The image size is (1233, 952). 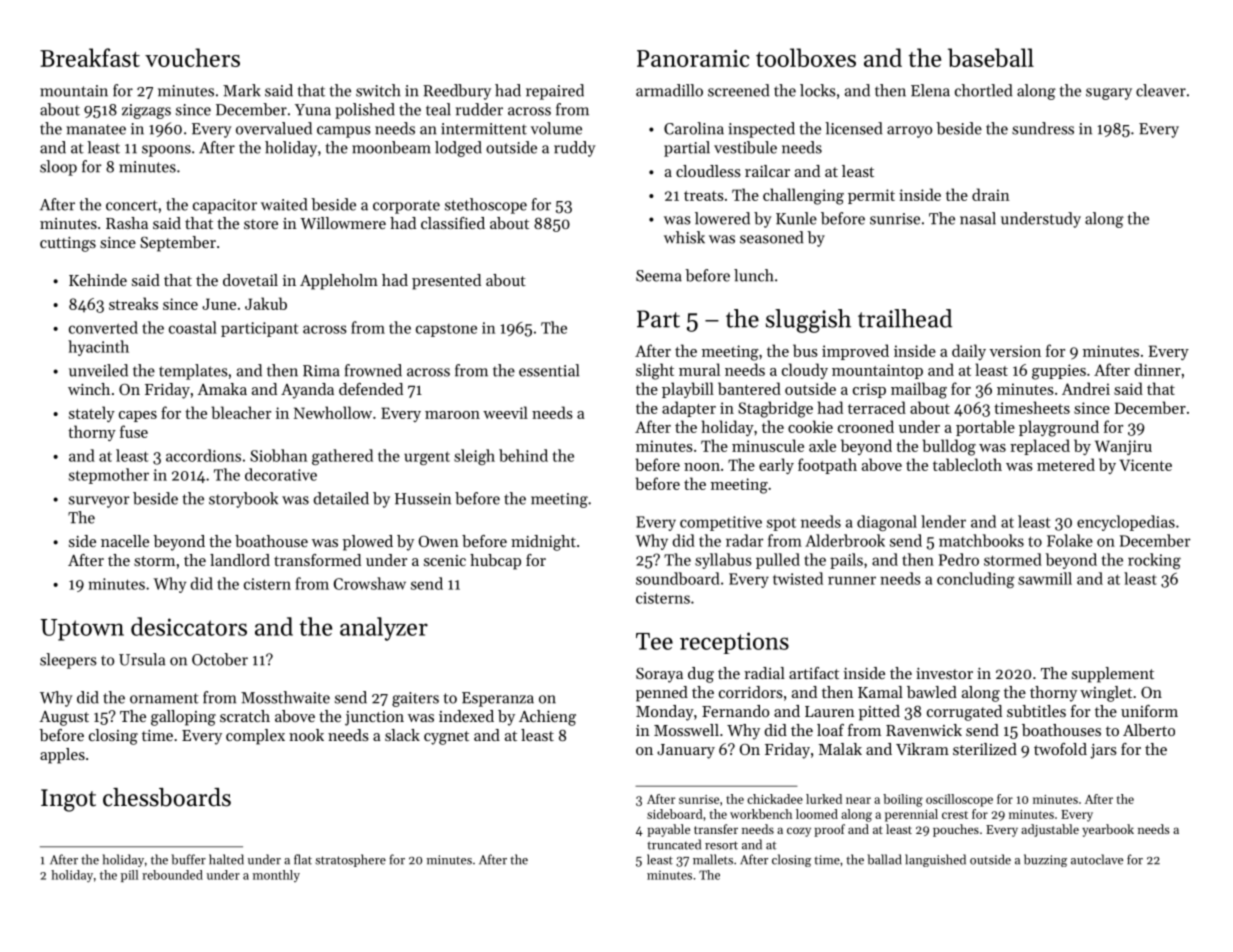 What do you see at coordinates (457, 92) in the screenshot?
I see `Reedbury` at bounding box center [457, 92].
